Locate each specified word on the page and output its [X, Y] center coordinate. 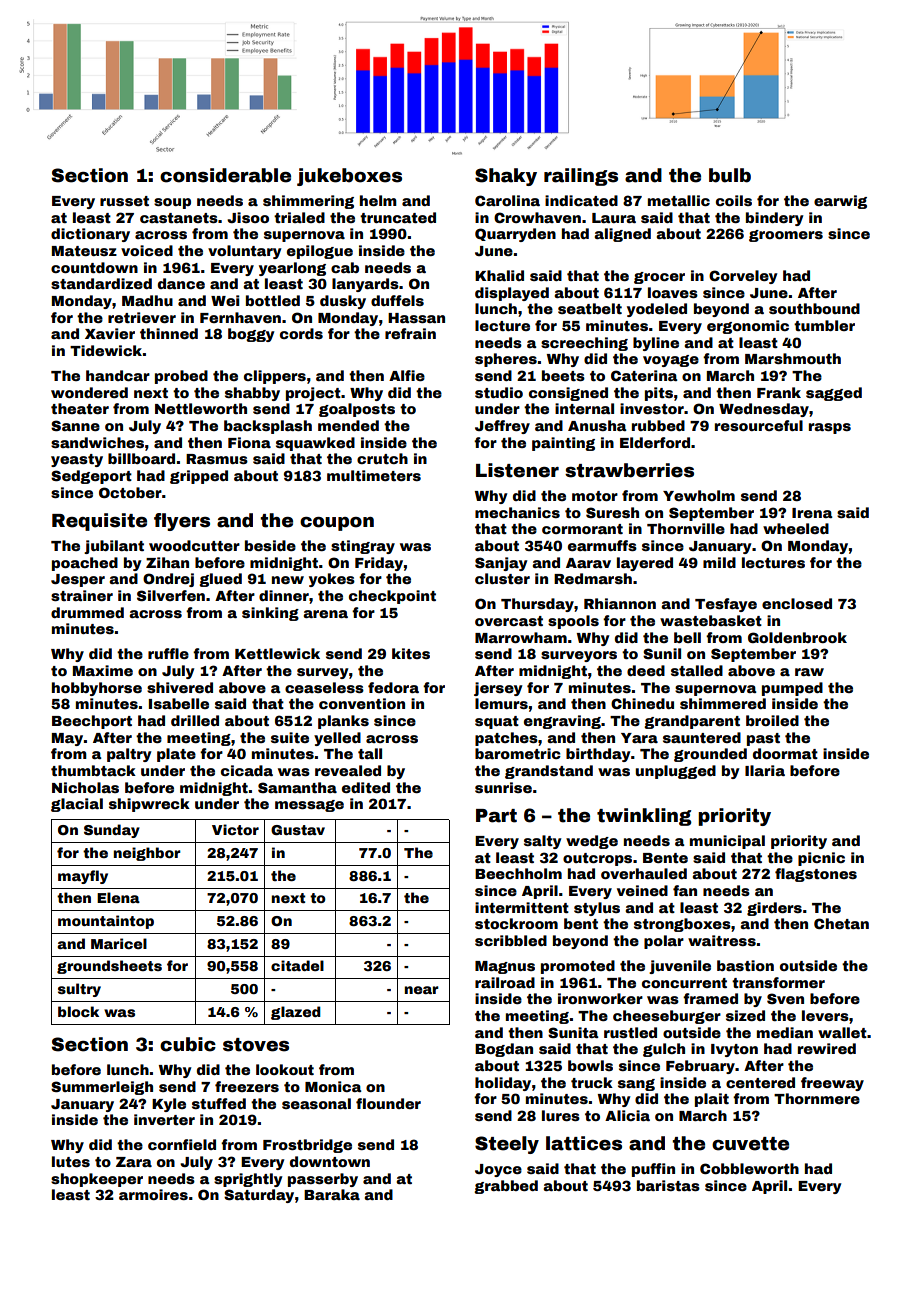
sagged [834, 394]
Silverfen [171, 595]
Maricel [119, 943]
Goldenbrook [797, 637]
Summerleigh [102, 1088]
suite [290, 737]
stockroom [516, 923]
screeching [584, 344]
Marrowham [521, 637]
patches [506, 739]
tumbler [824, 325]
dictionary [90, 235]
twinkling [644, 817]
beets [563, 375]
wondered [89, 392]
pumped [792, 689]
